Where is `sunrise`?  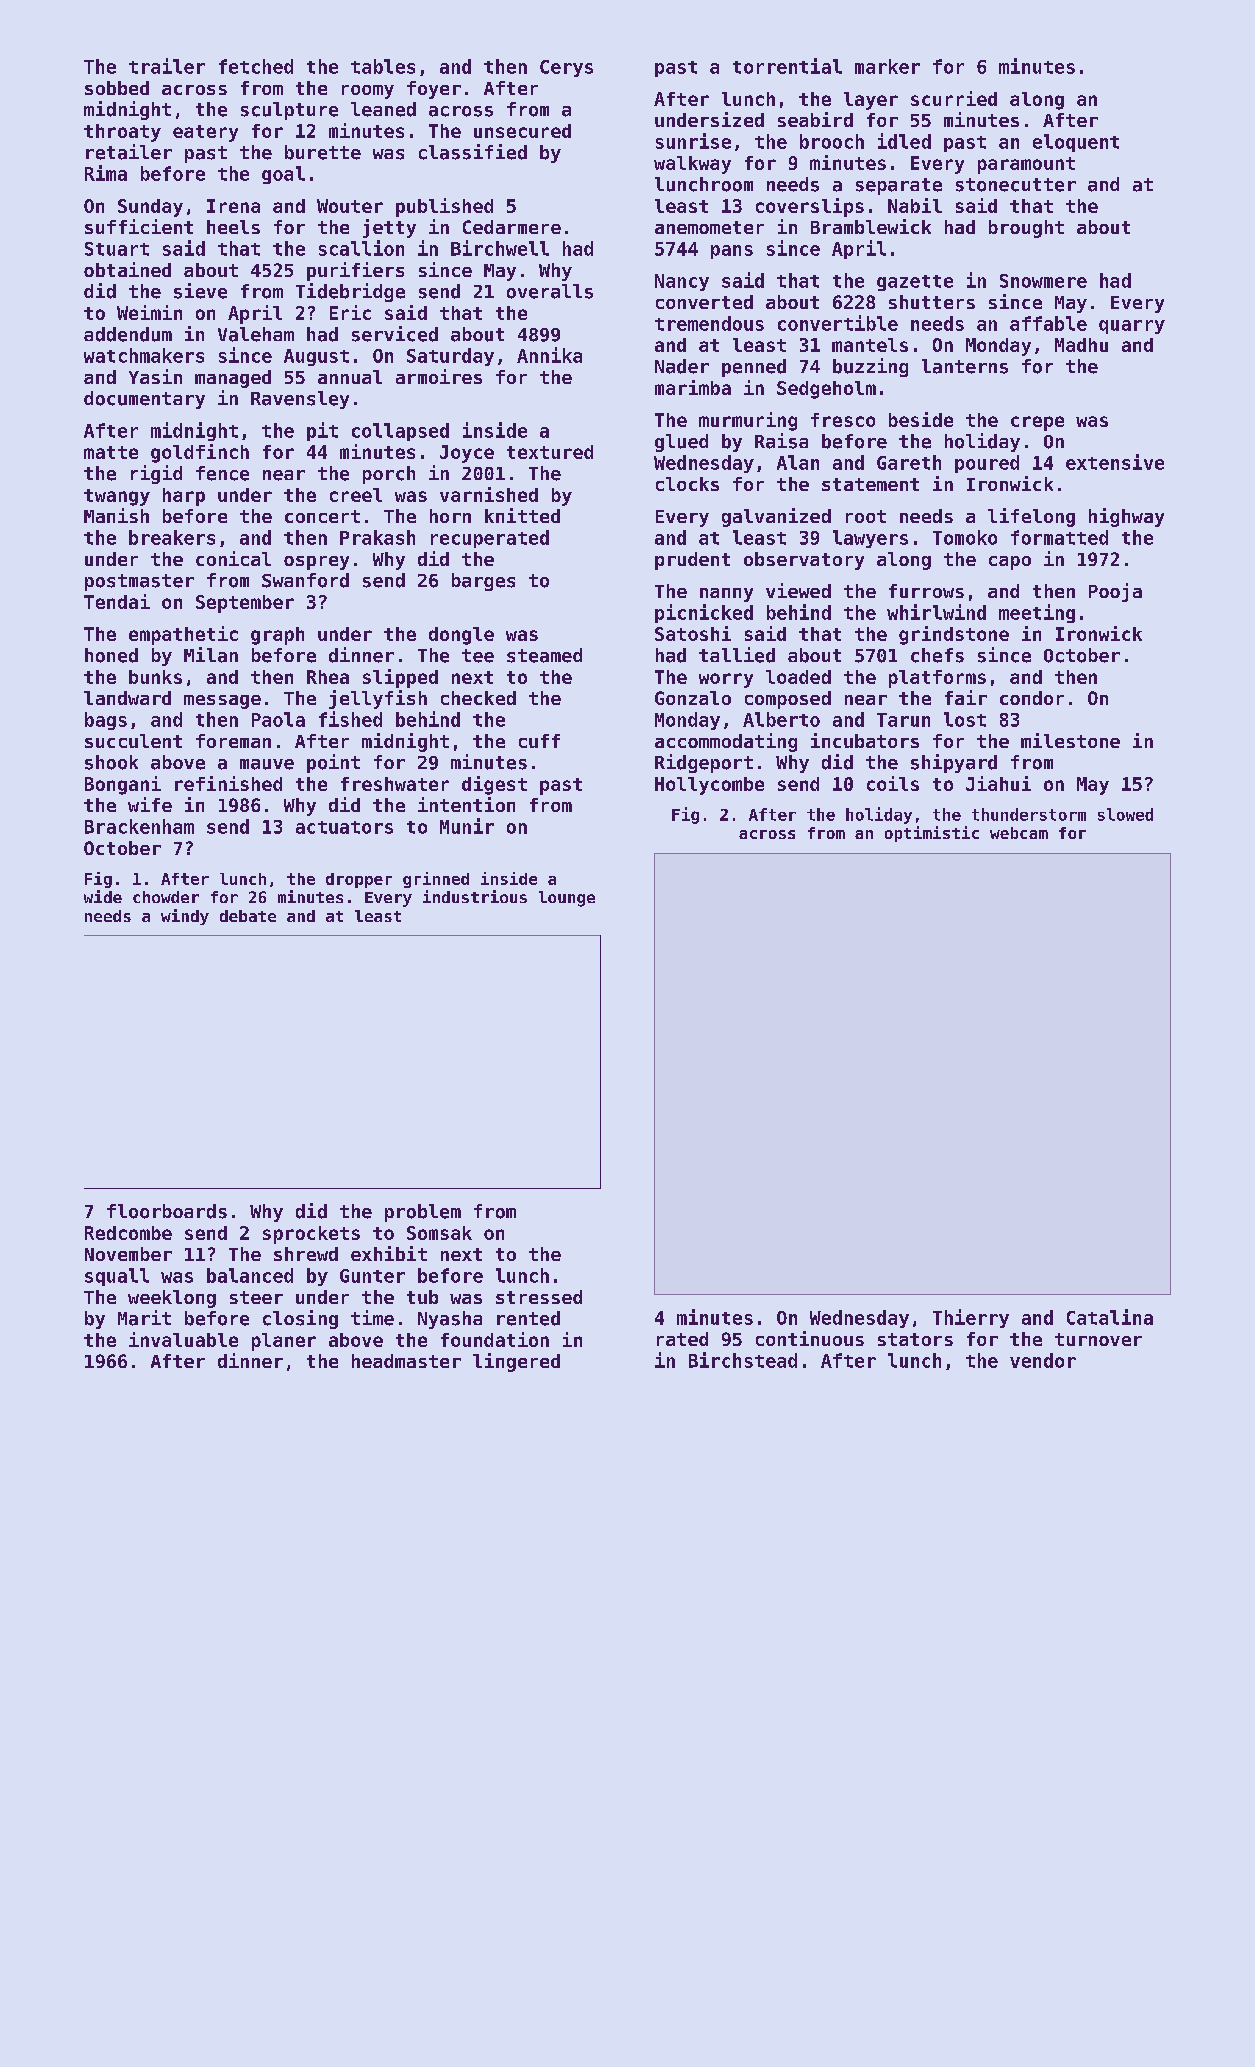
sunrise is located at coordinates (693, 141).
